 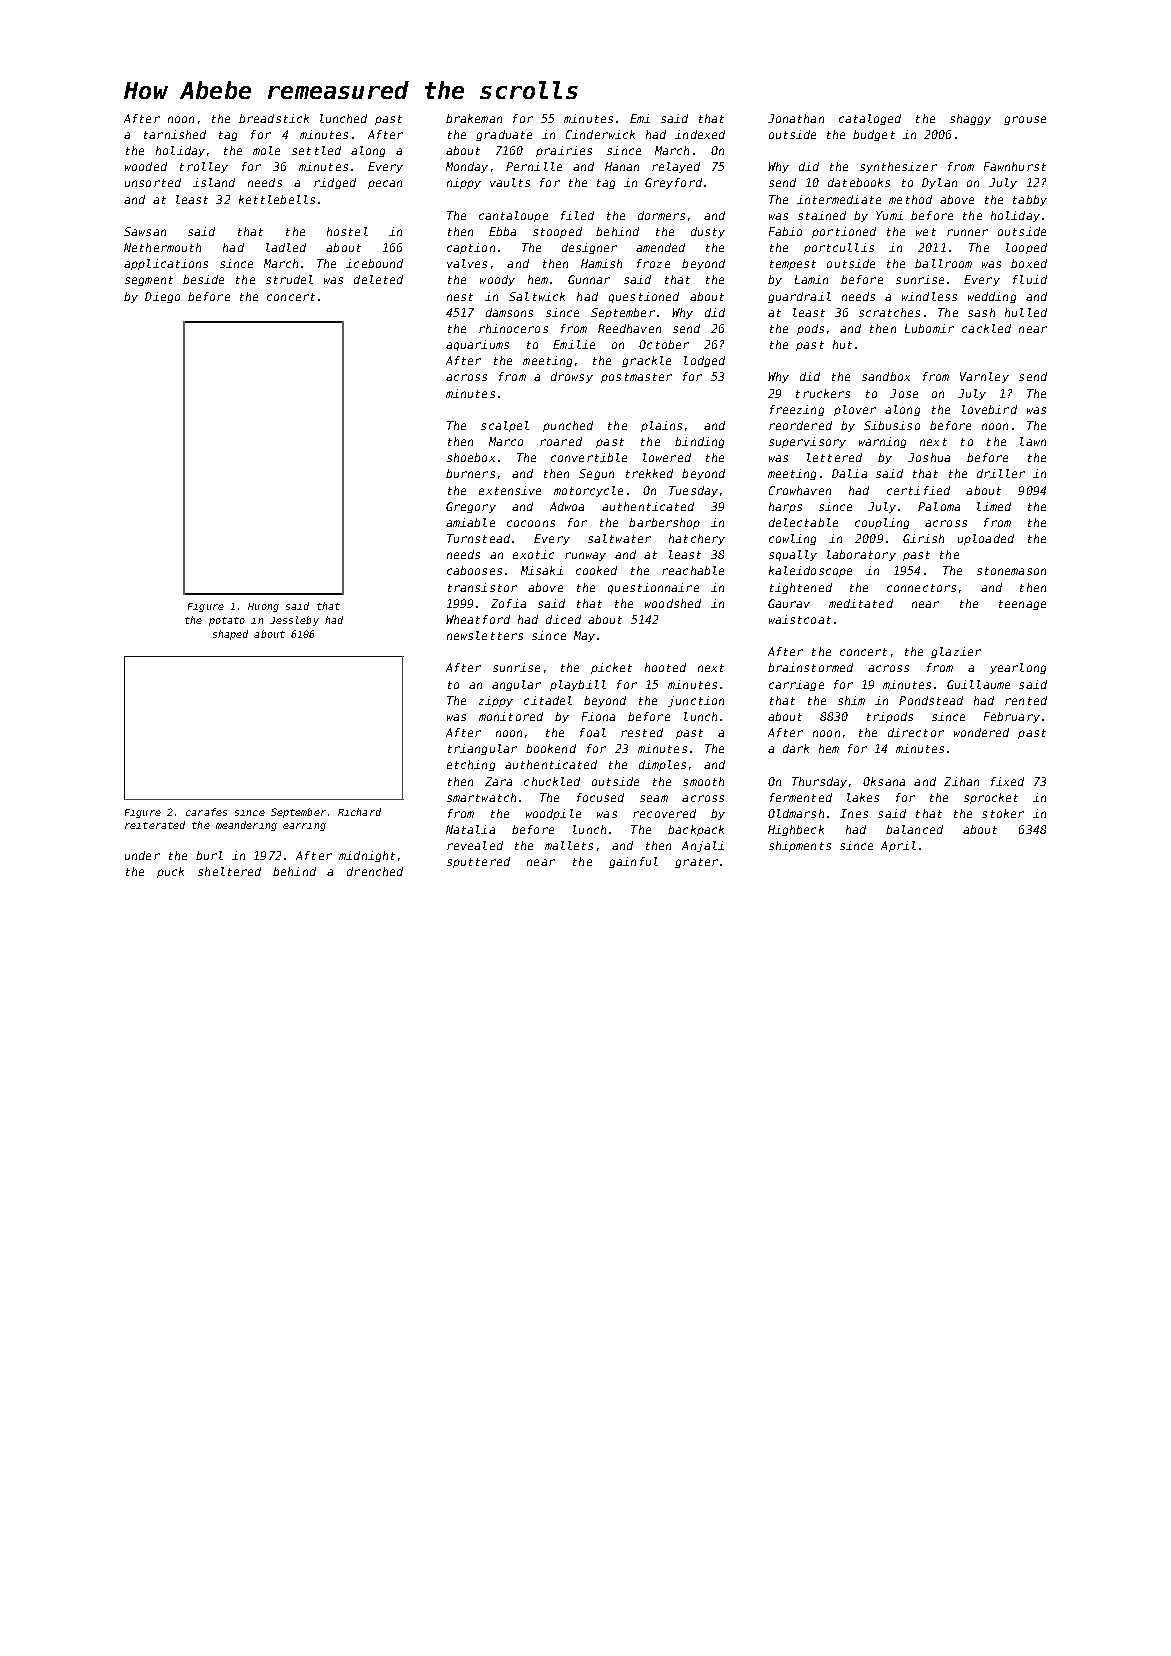 I want to click on cataloged, so click(x=870, y=119).
